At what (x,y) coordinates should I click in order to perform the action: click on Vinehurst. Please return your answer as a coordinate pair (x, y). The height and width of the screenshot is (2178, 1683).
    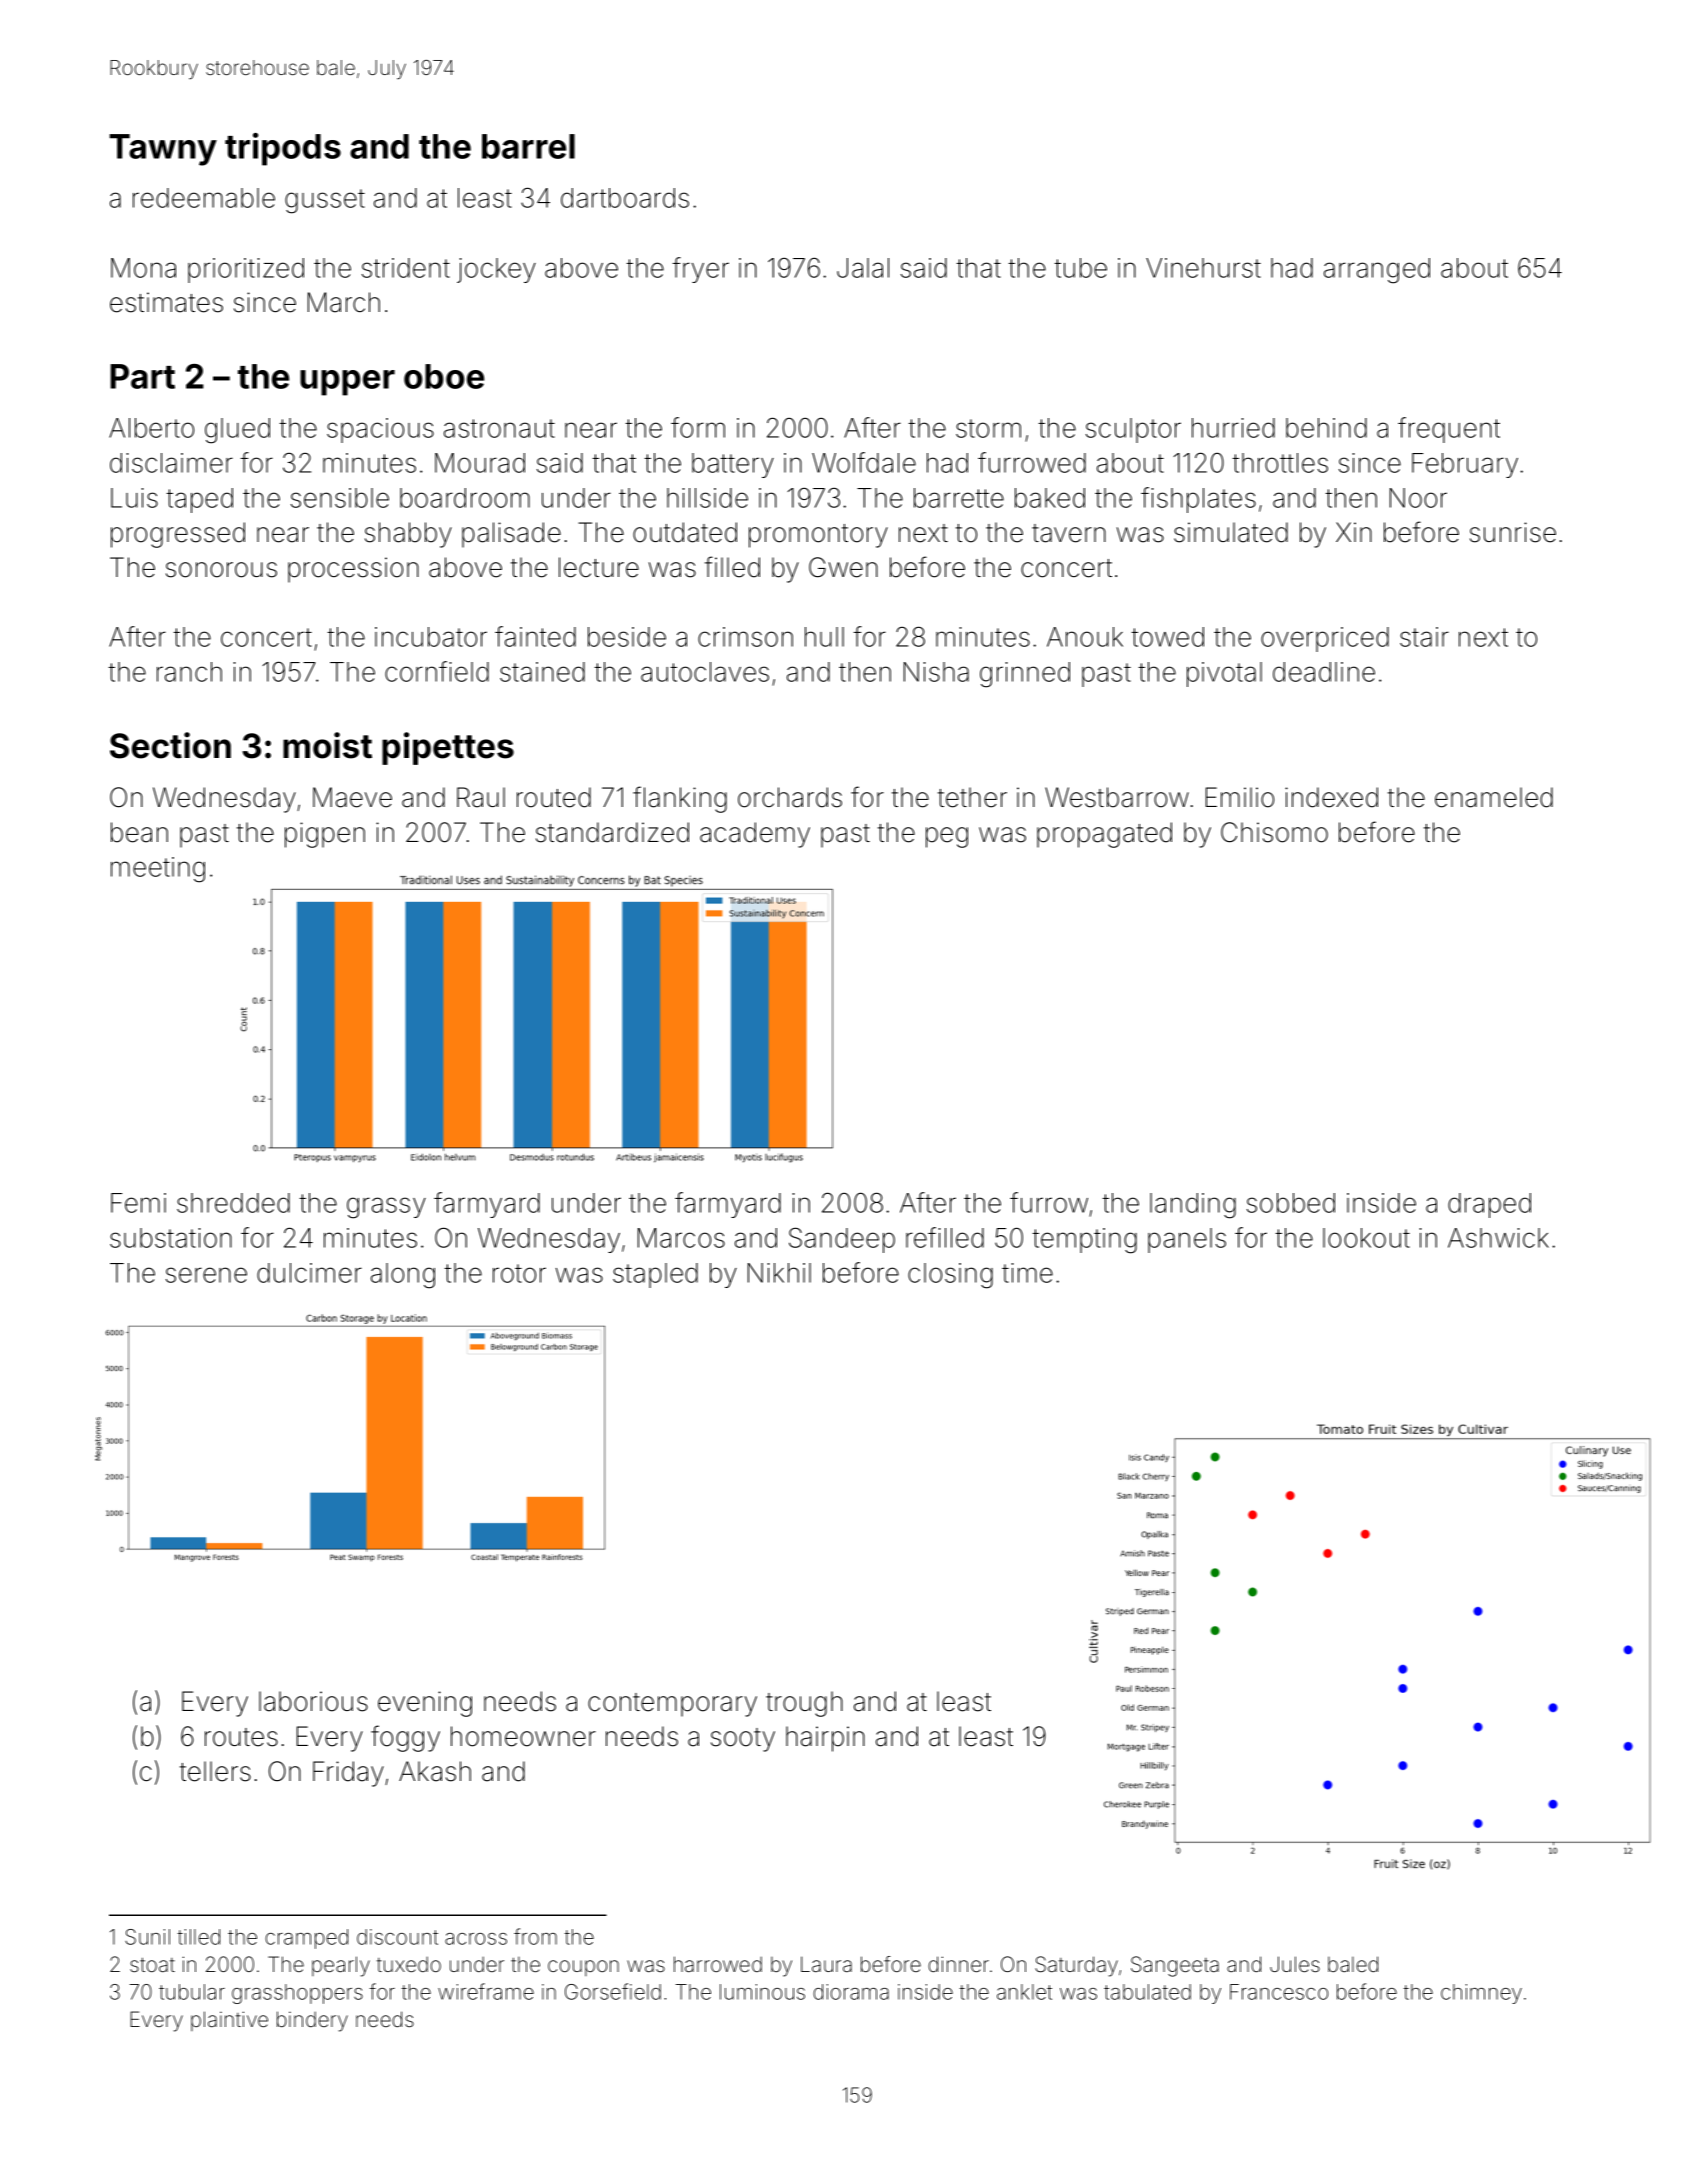
    Looking at the image, I should click on (1203, 268).
